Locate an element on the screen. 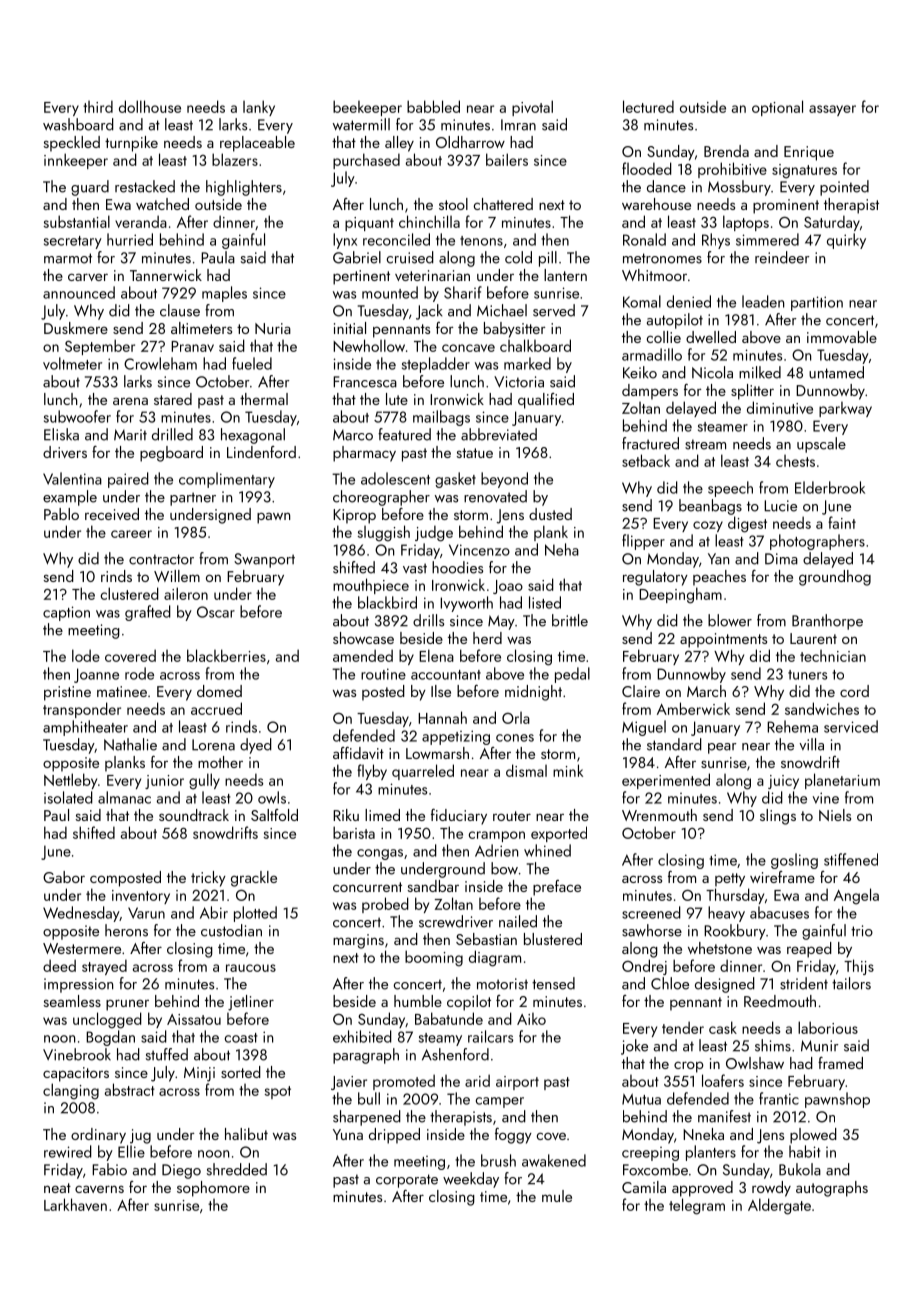 Image resolution: width=924 pixels, height=1308 pixels. Enrique is located at coordinates (809, 153).
